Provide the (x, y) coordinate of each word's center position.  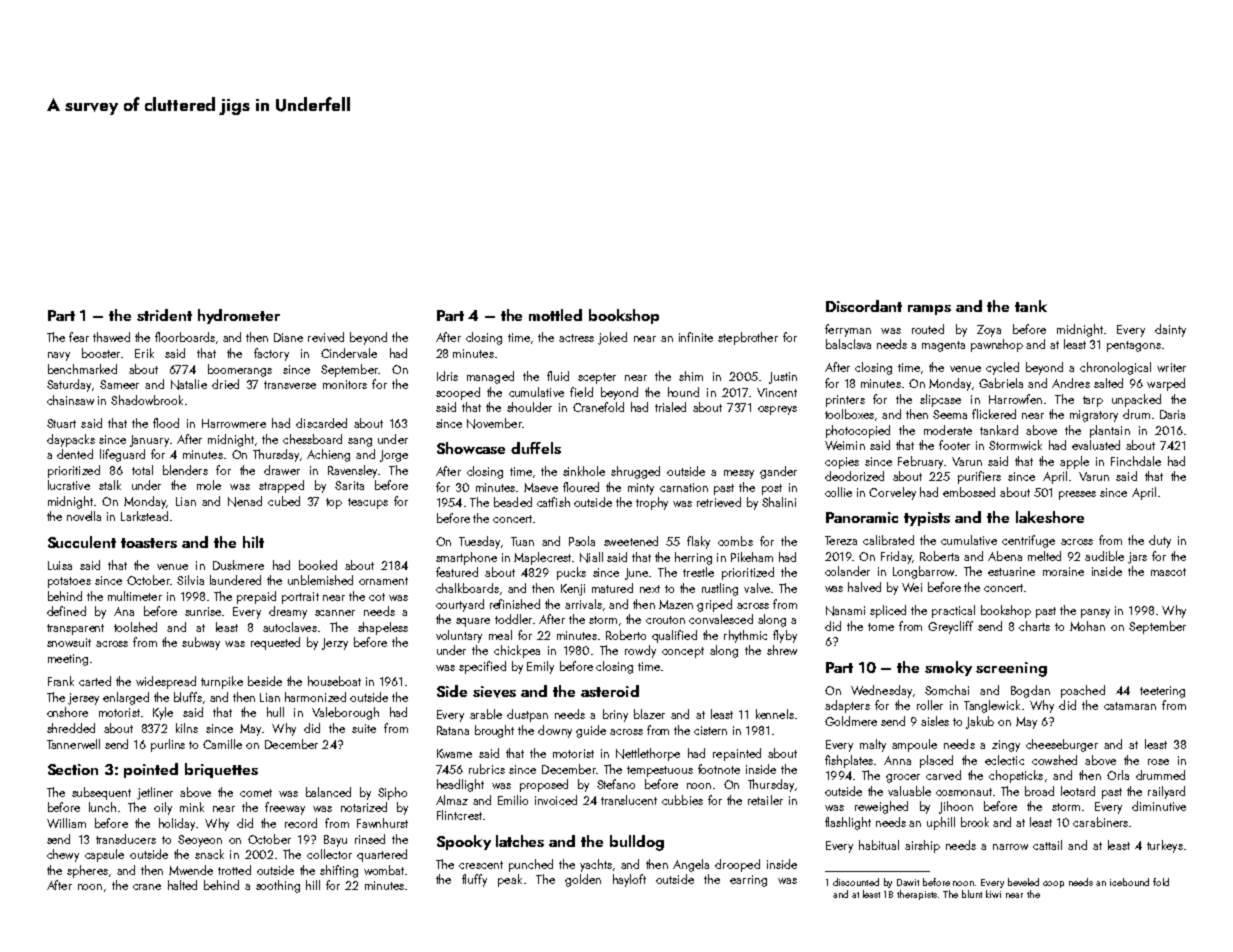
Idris (447, 376)
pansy (1095, 613)
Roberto (626, 635)
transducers (126, 839)
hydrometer (239, 316)
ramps (929, 310)
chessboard (312, 439)
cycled (1002, 368)
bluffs (188, 697)
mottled (555, 315)
